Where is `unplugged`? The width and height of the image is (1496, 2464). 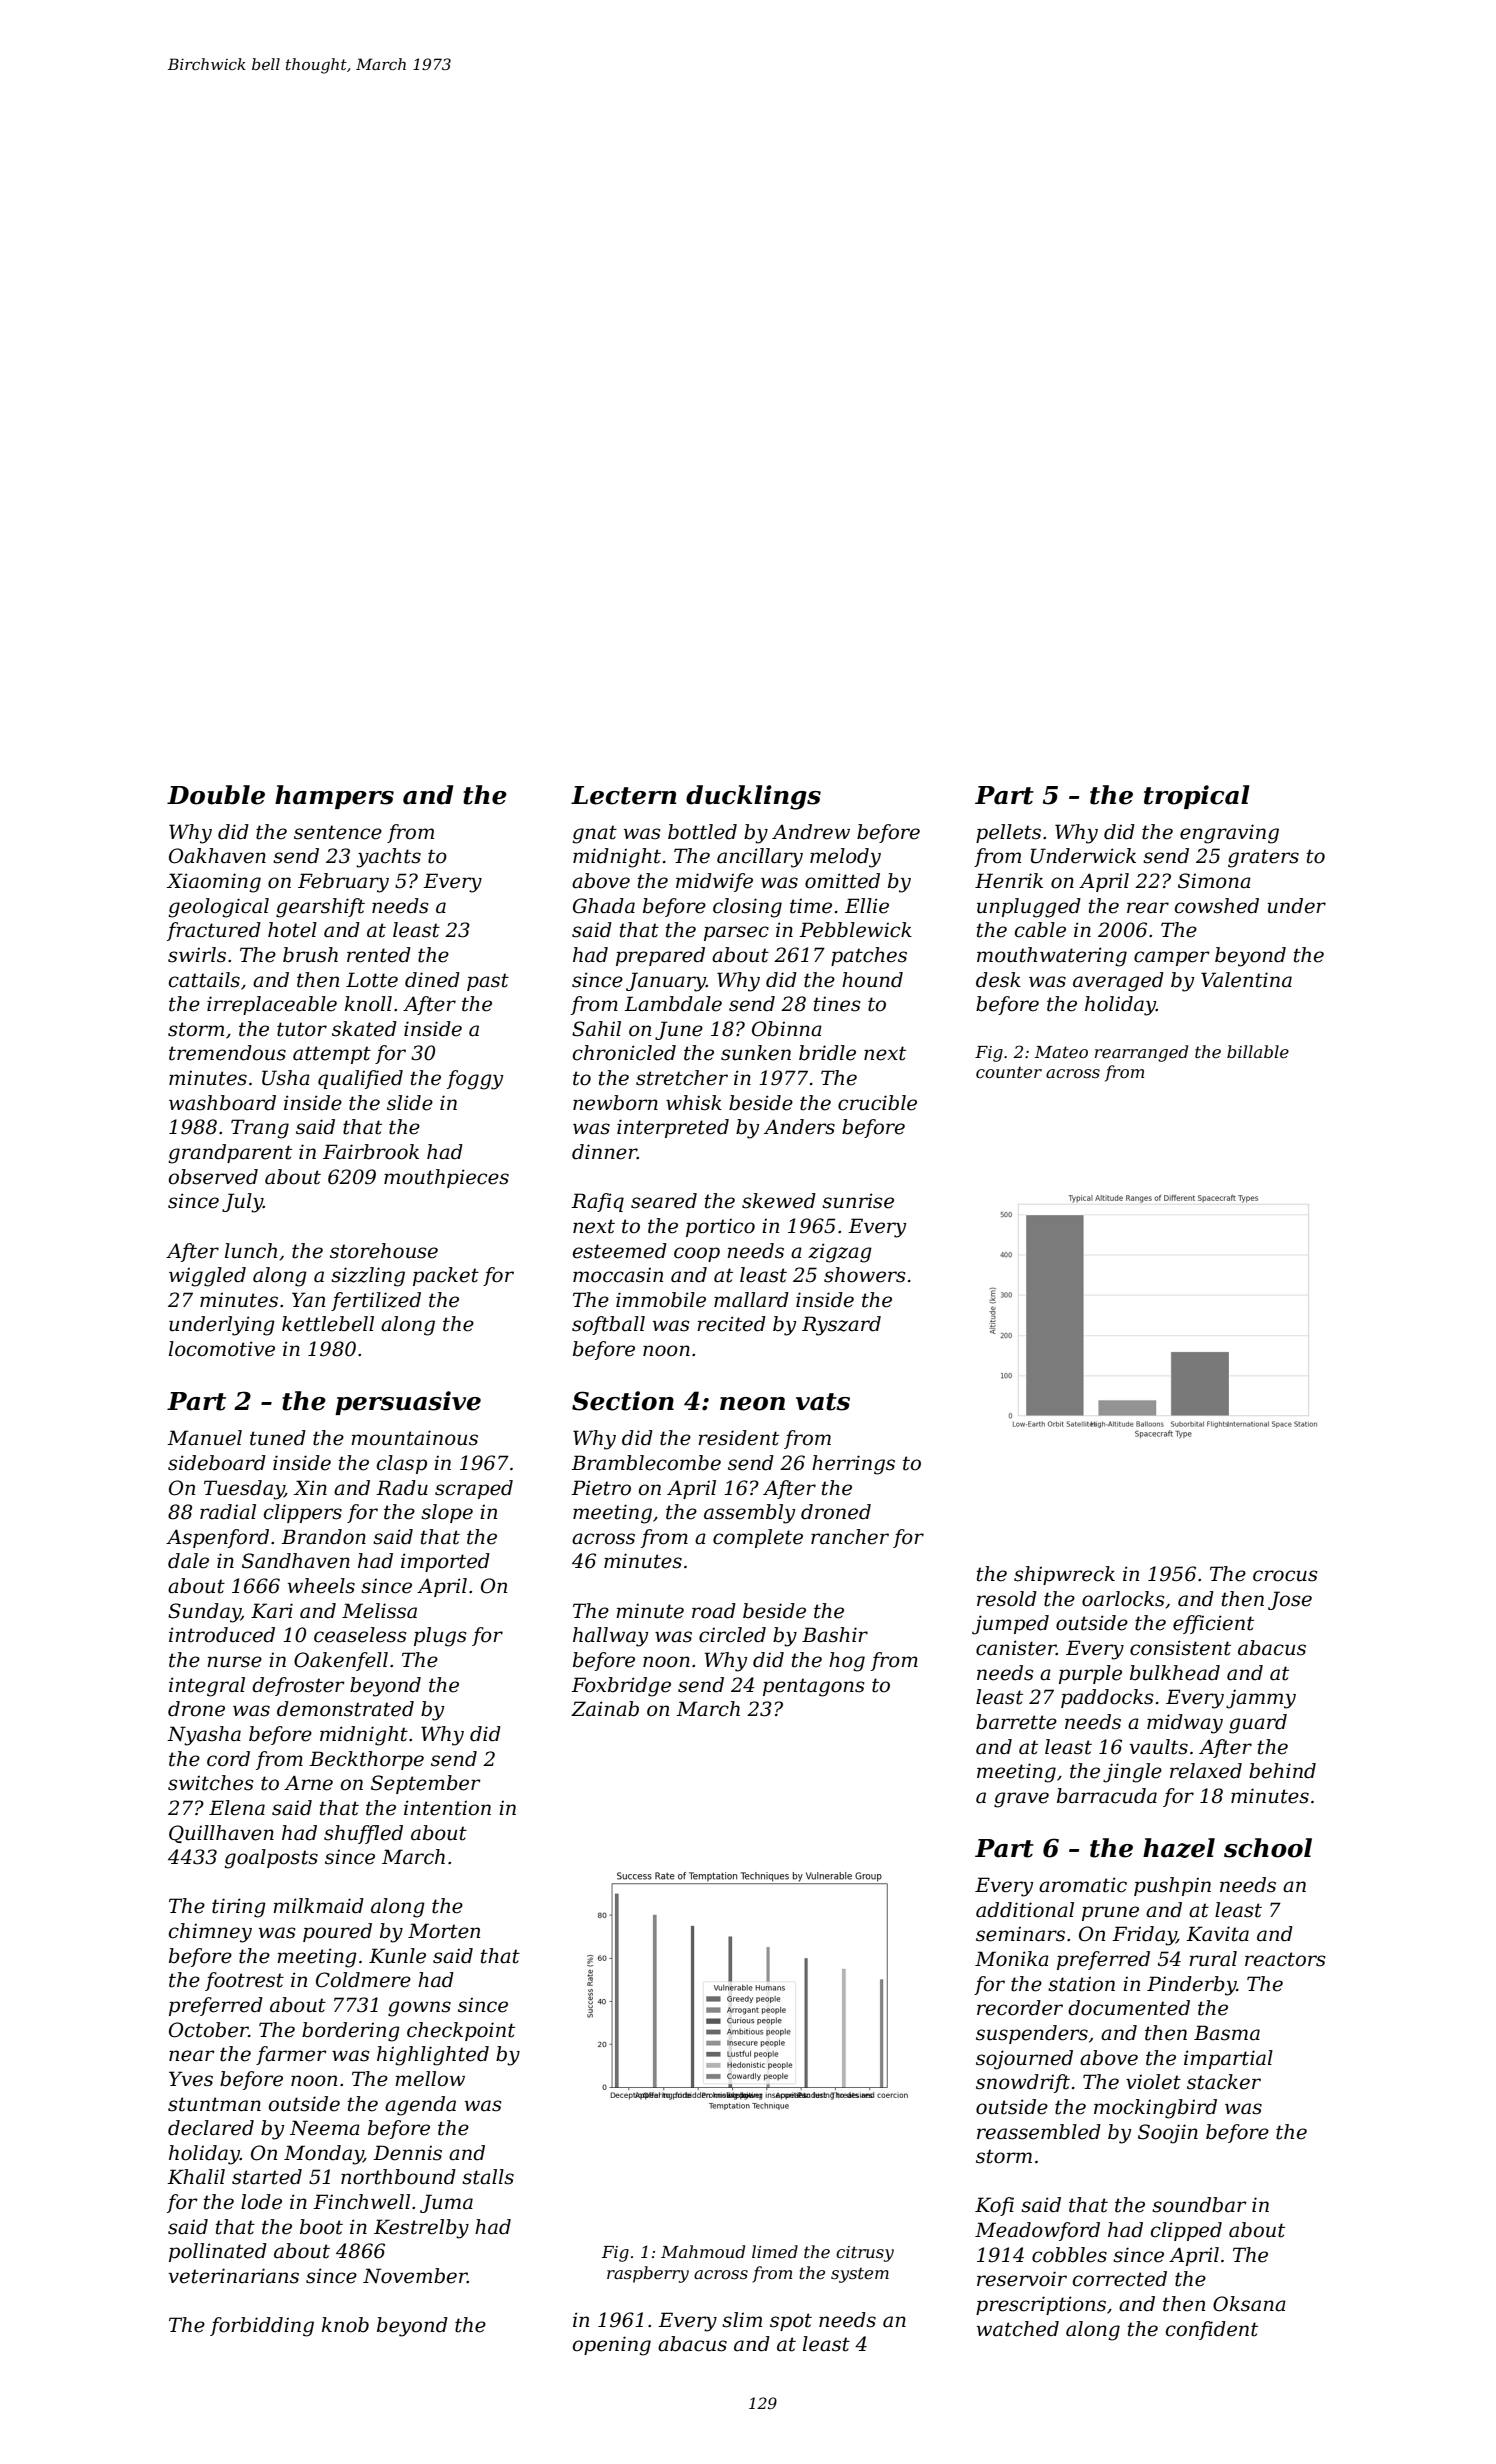
unplugged is located at coordinates (1029, 908).
